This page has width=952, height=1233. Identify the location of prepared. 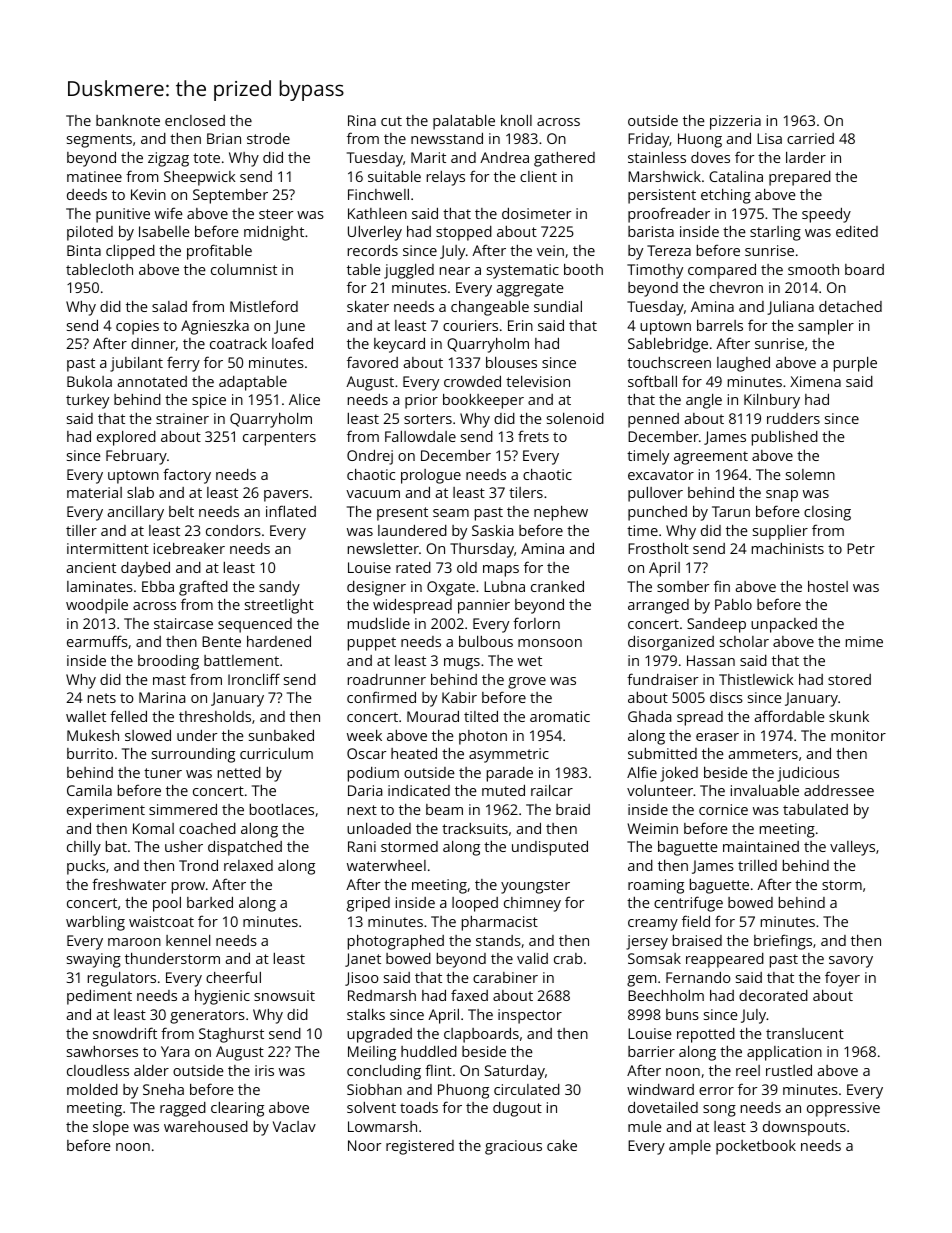
(800, 178).
